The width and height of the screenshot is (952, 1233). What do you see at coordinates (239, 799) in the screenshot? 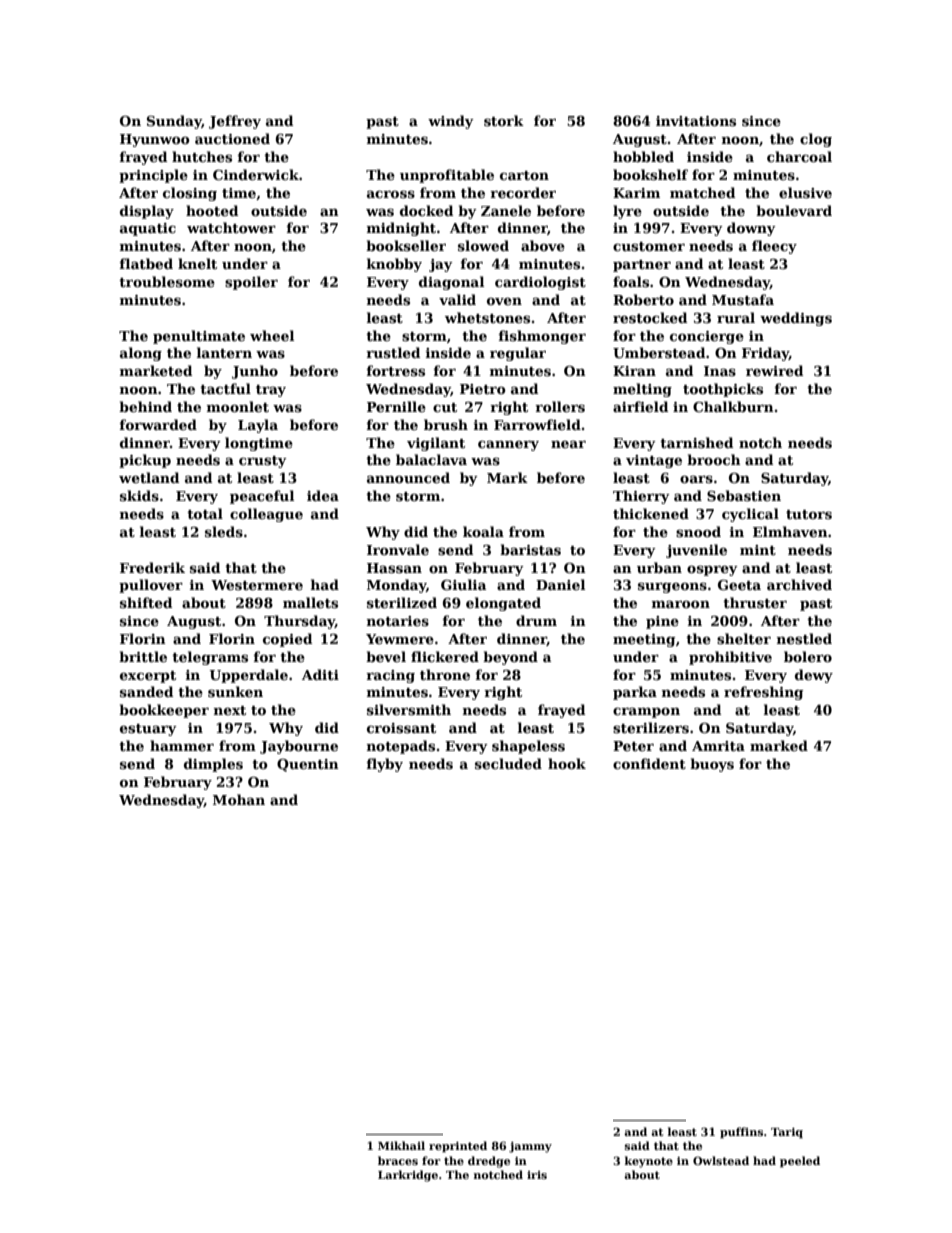
I see `Mohan` at bounding box center [239, 799].
